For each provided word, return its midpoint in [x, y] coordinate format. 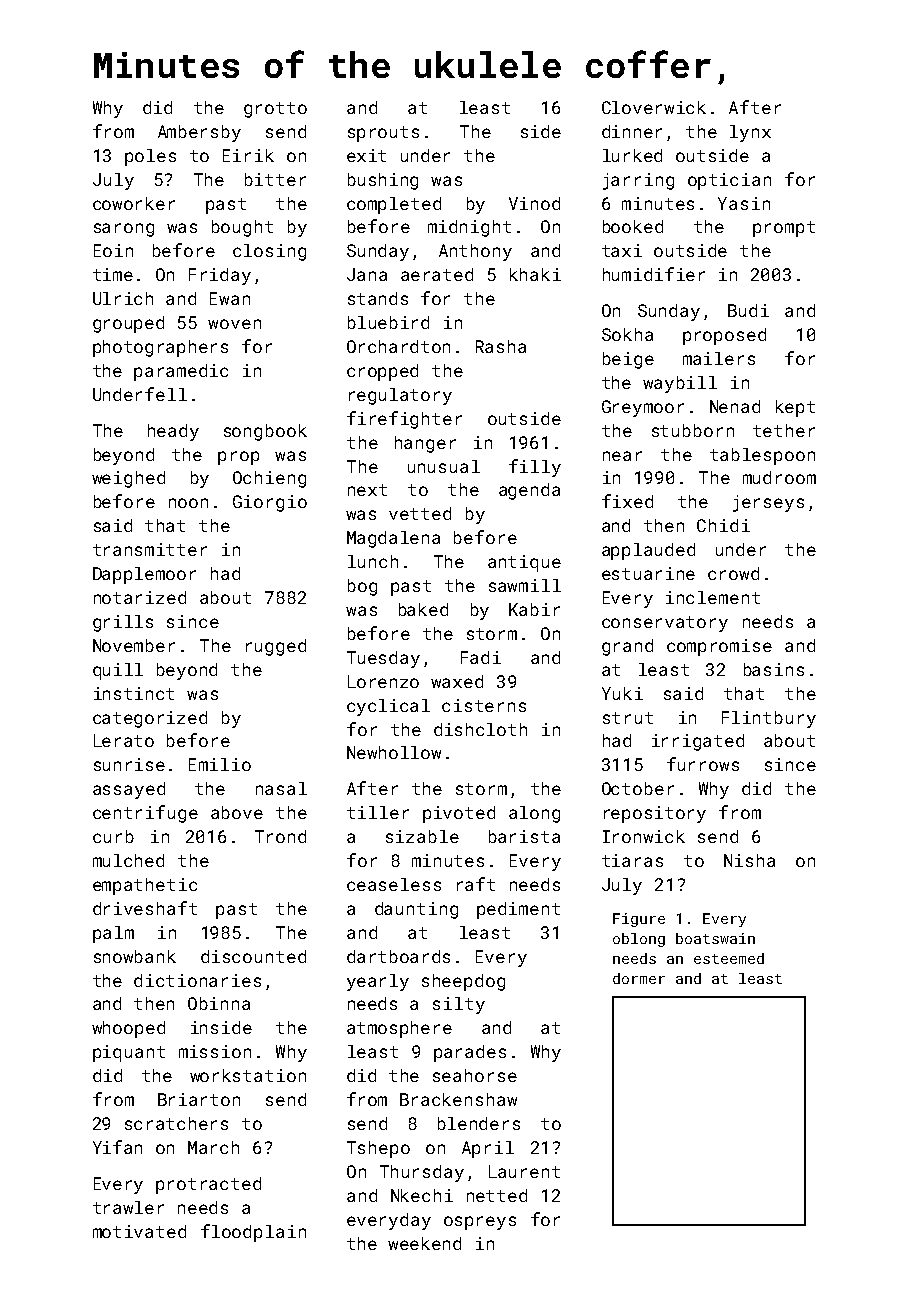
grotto [275, 110]
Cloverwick [654, 107]
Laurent [524, 1171]
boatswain [715, 938]
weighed [128, 479]
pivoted [459, 814]
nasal [281, 788]
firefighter [404, 420]
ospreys [480, 1223]
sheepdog [463, 982]
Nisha [749, 860]
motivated [139, 1231]
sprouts [383, 134]
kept [795, 408]
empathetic [145, 886]
